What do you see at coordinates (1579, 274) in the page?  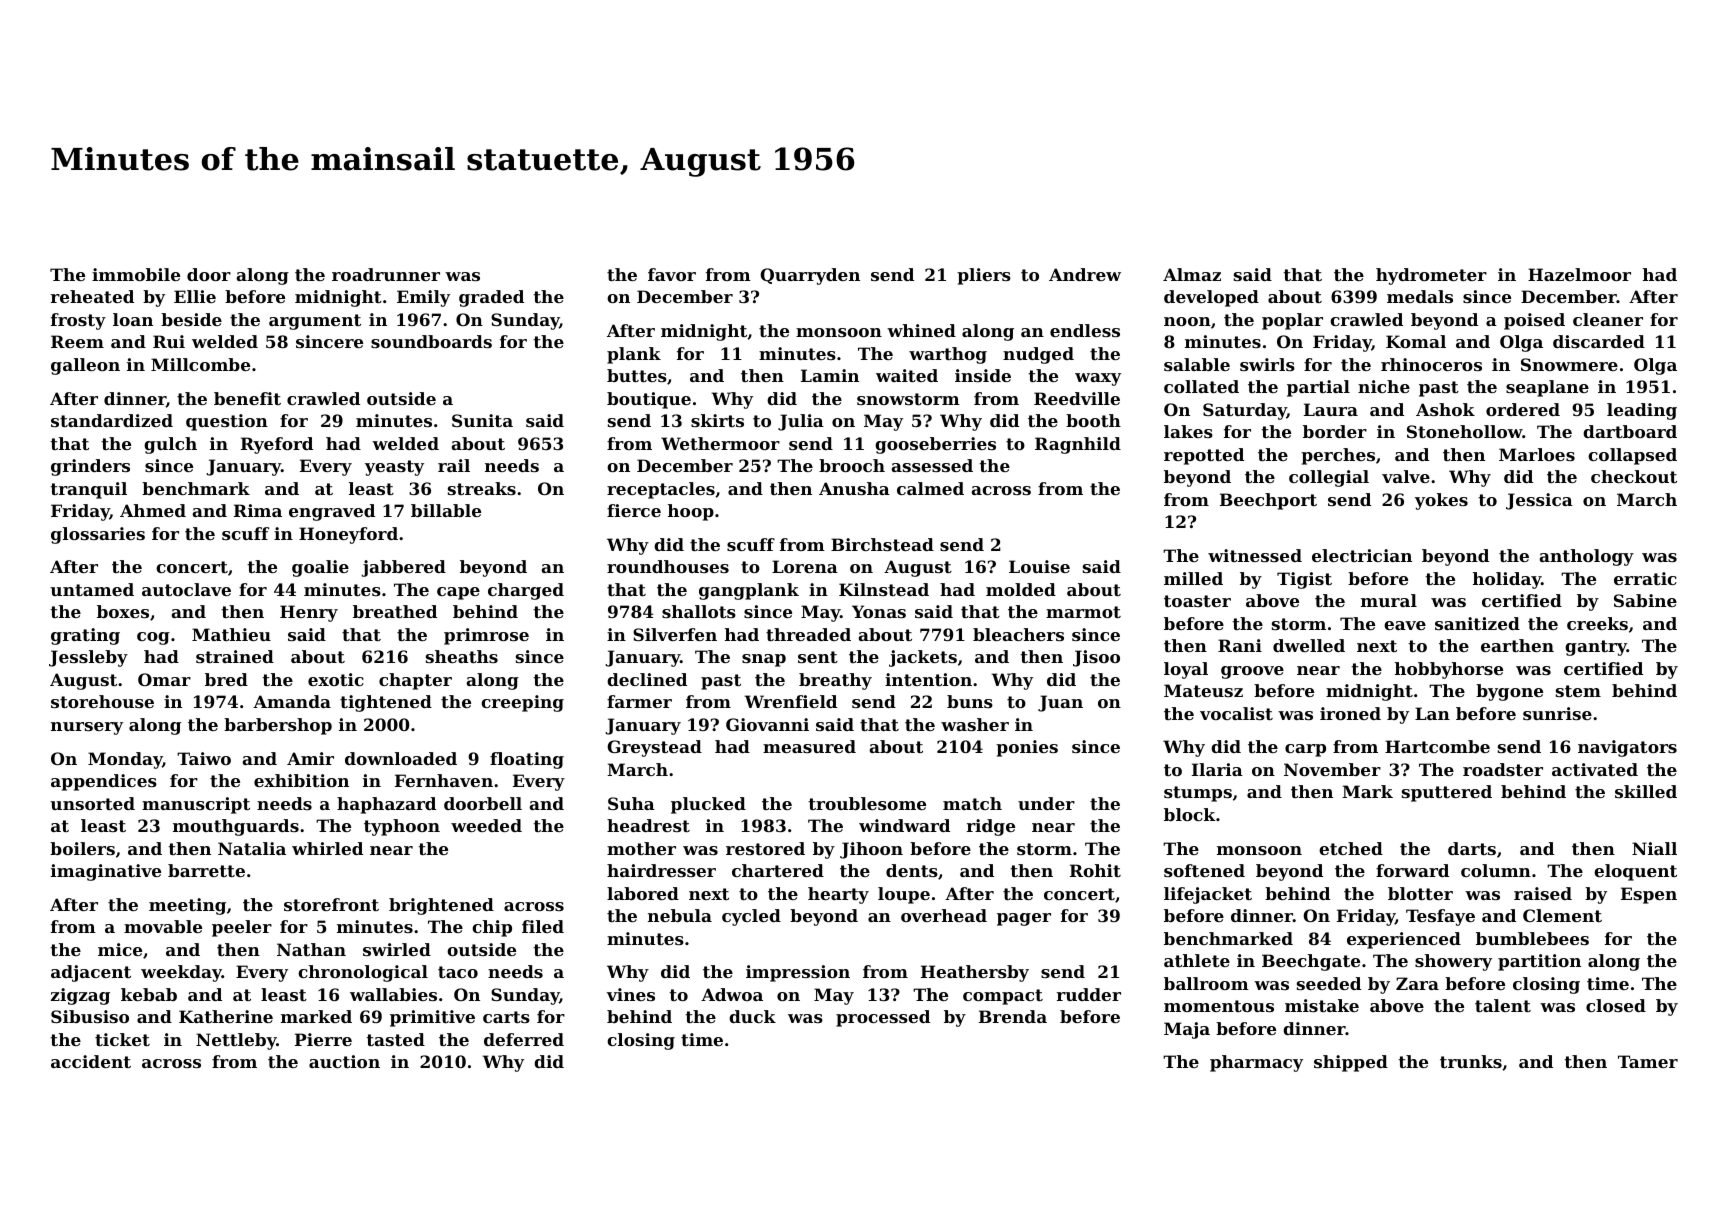 I see `Hazelmoor` at bounding box center [1579, 274].
